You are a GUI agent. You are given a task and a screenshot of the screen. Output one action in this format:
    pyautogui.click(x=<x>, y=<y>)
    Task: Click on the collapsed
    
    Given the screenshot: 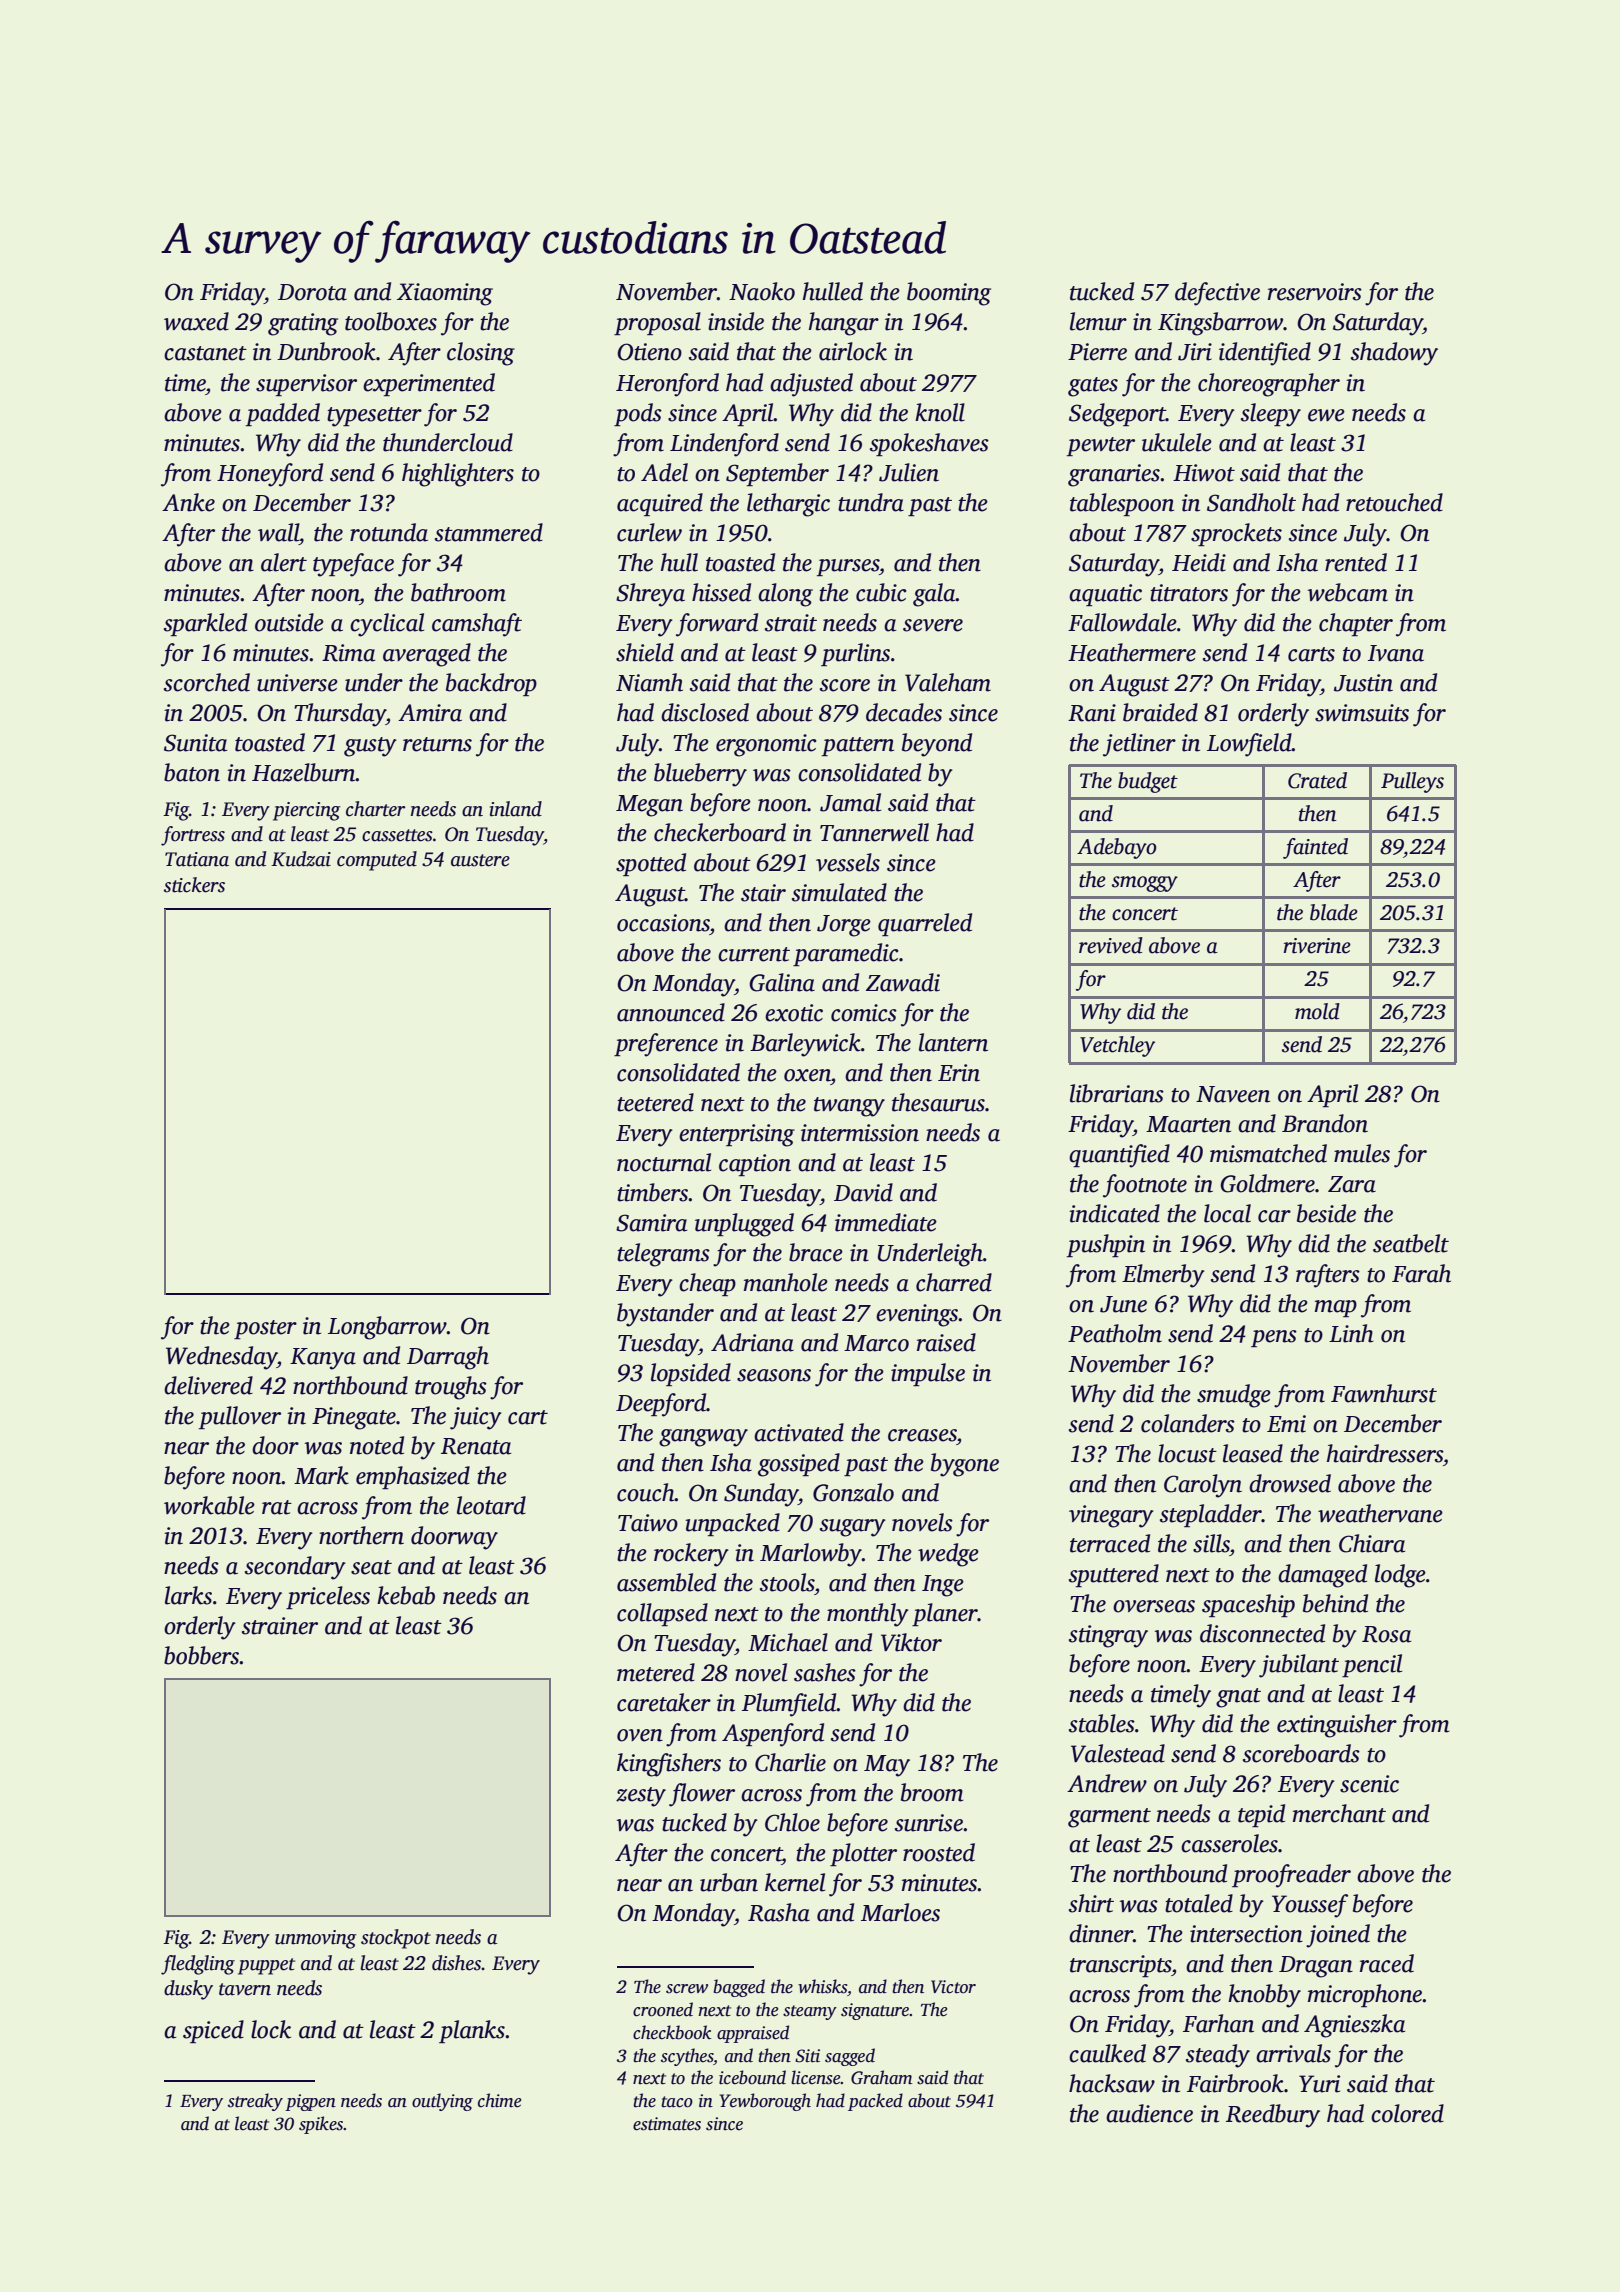 What is the action you would take?
    pyautogui.click(x=662, y=1614)
